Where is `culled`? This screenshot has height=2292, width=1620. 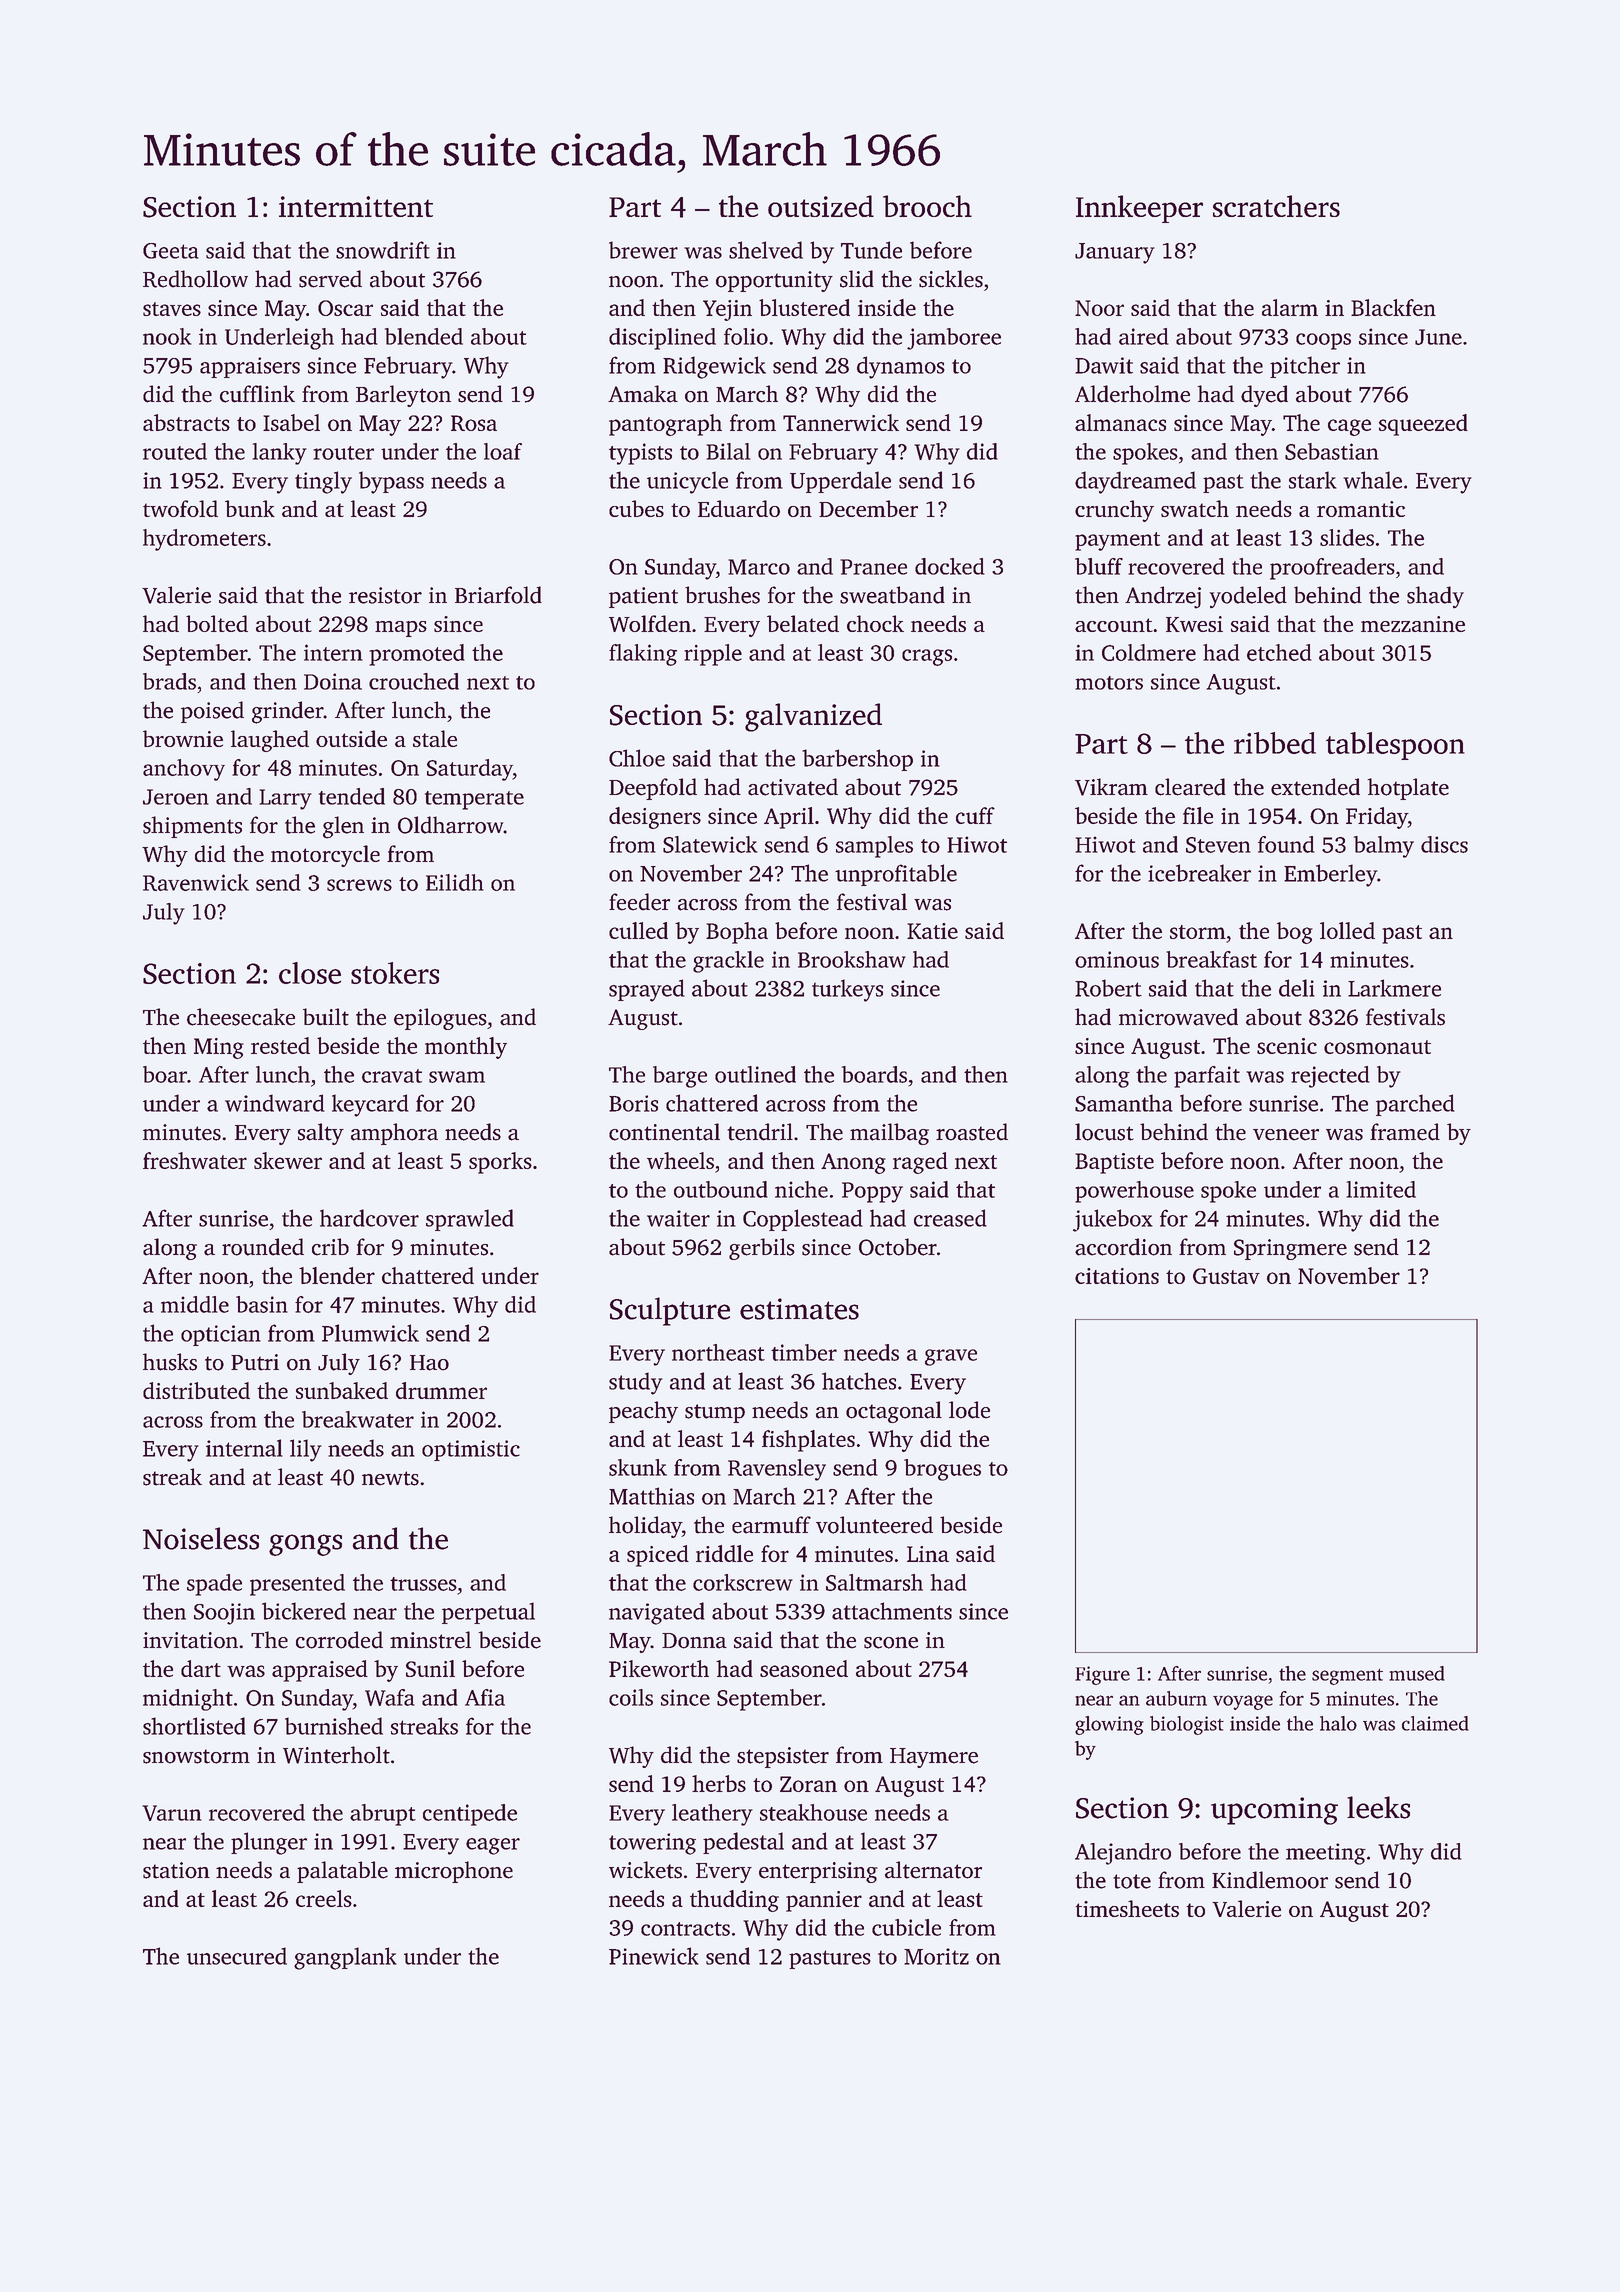
culled is located at coordinates (638, 930).
